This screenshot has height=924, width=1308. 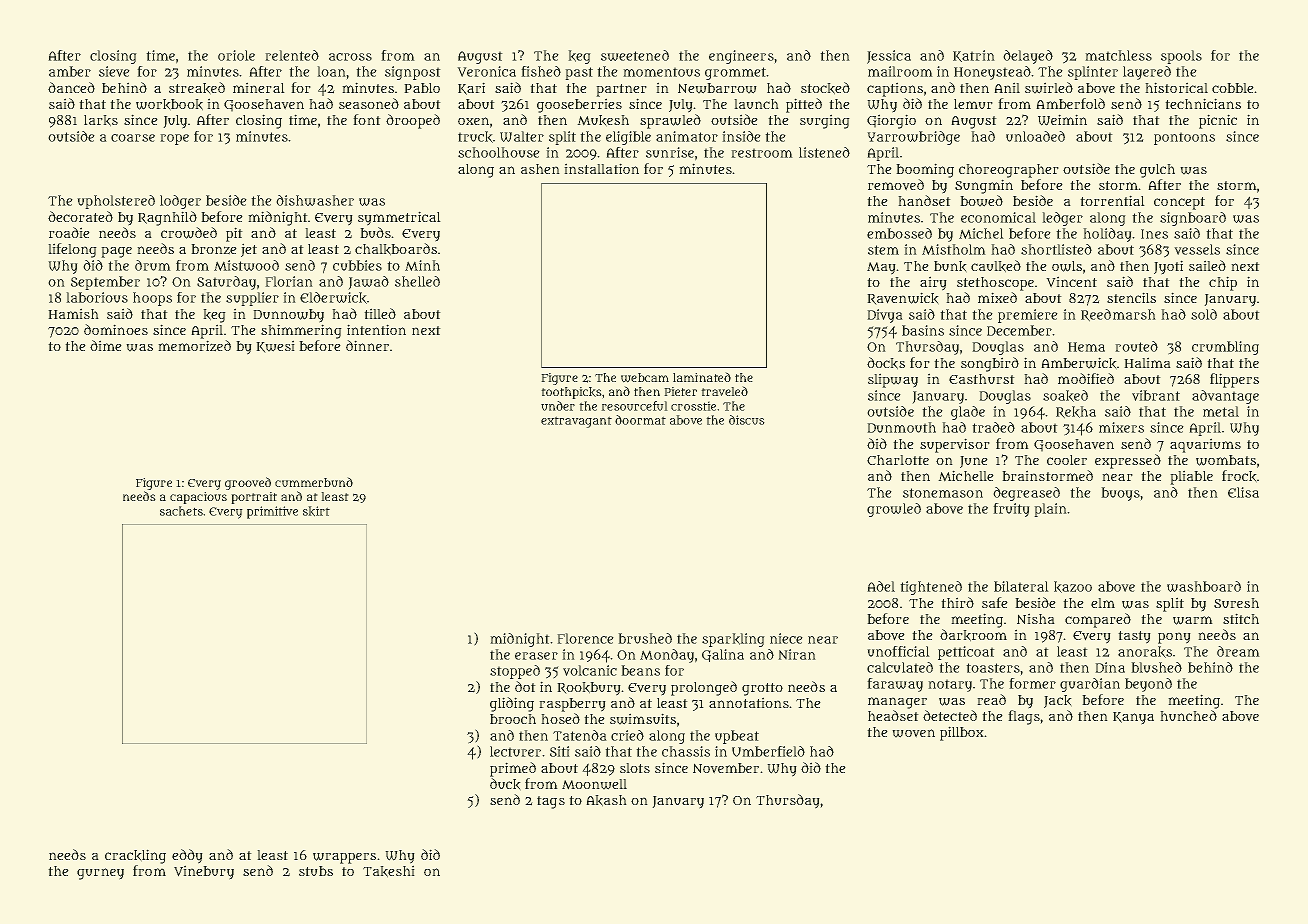 I want to click on sweetened, so click(x=635, y=55).
